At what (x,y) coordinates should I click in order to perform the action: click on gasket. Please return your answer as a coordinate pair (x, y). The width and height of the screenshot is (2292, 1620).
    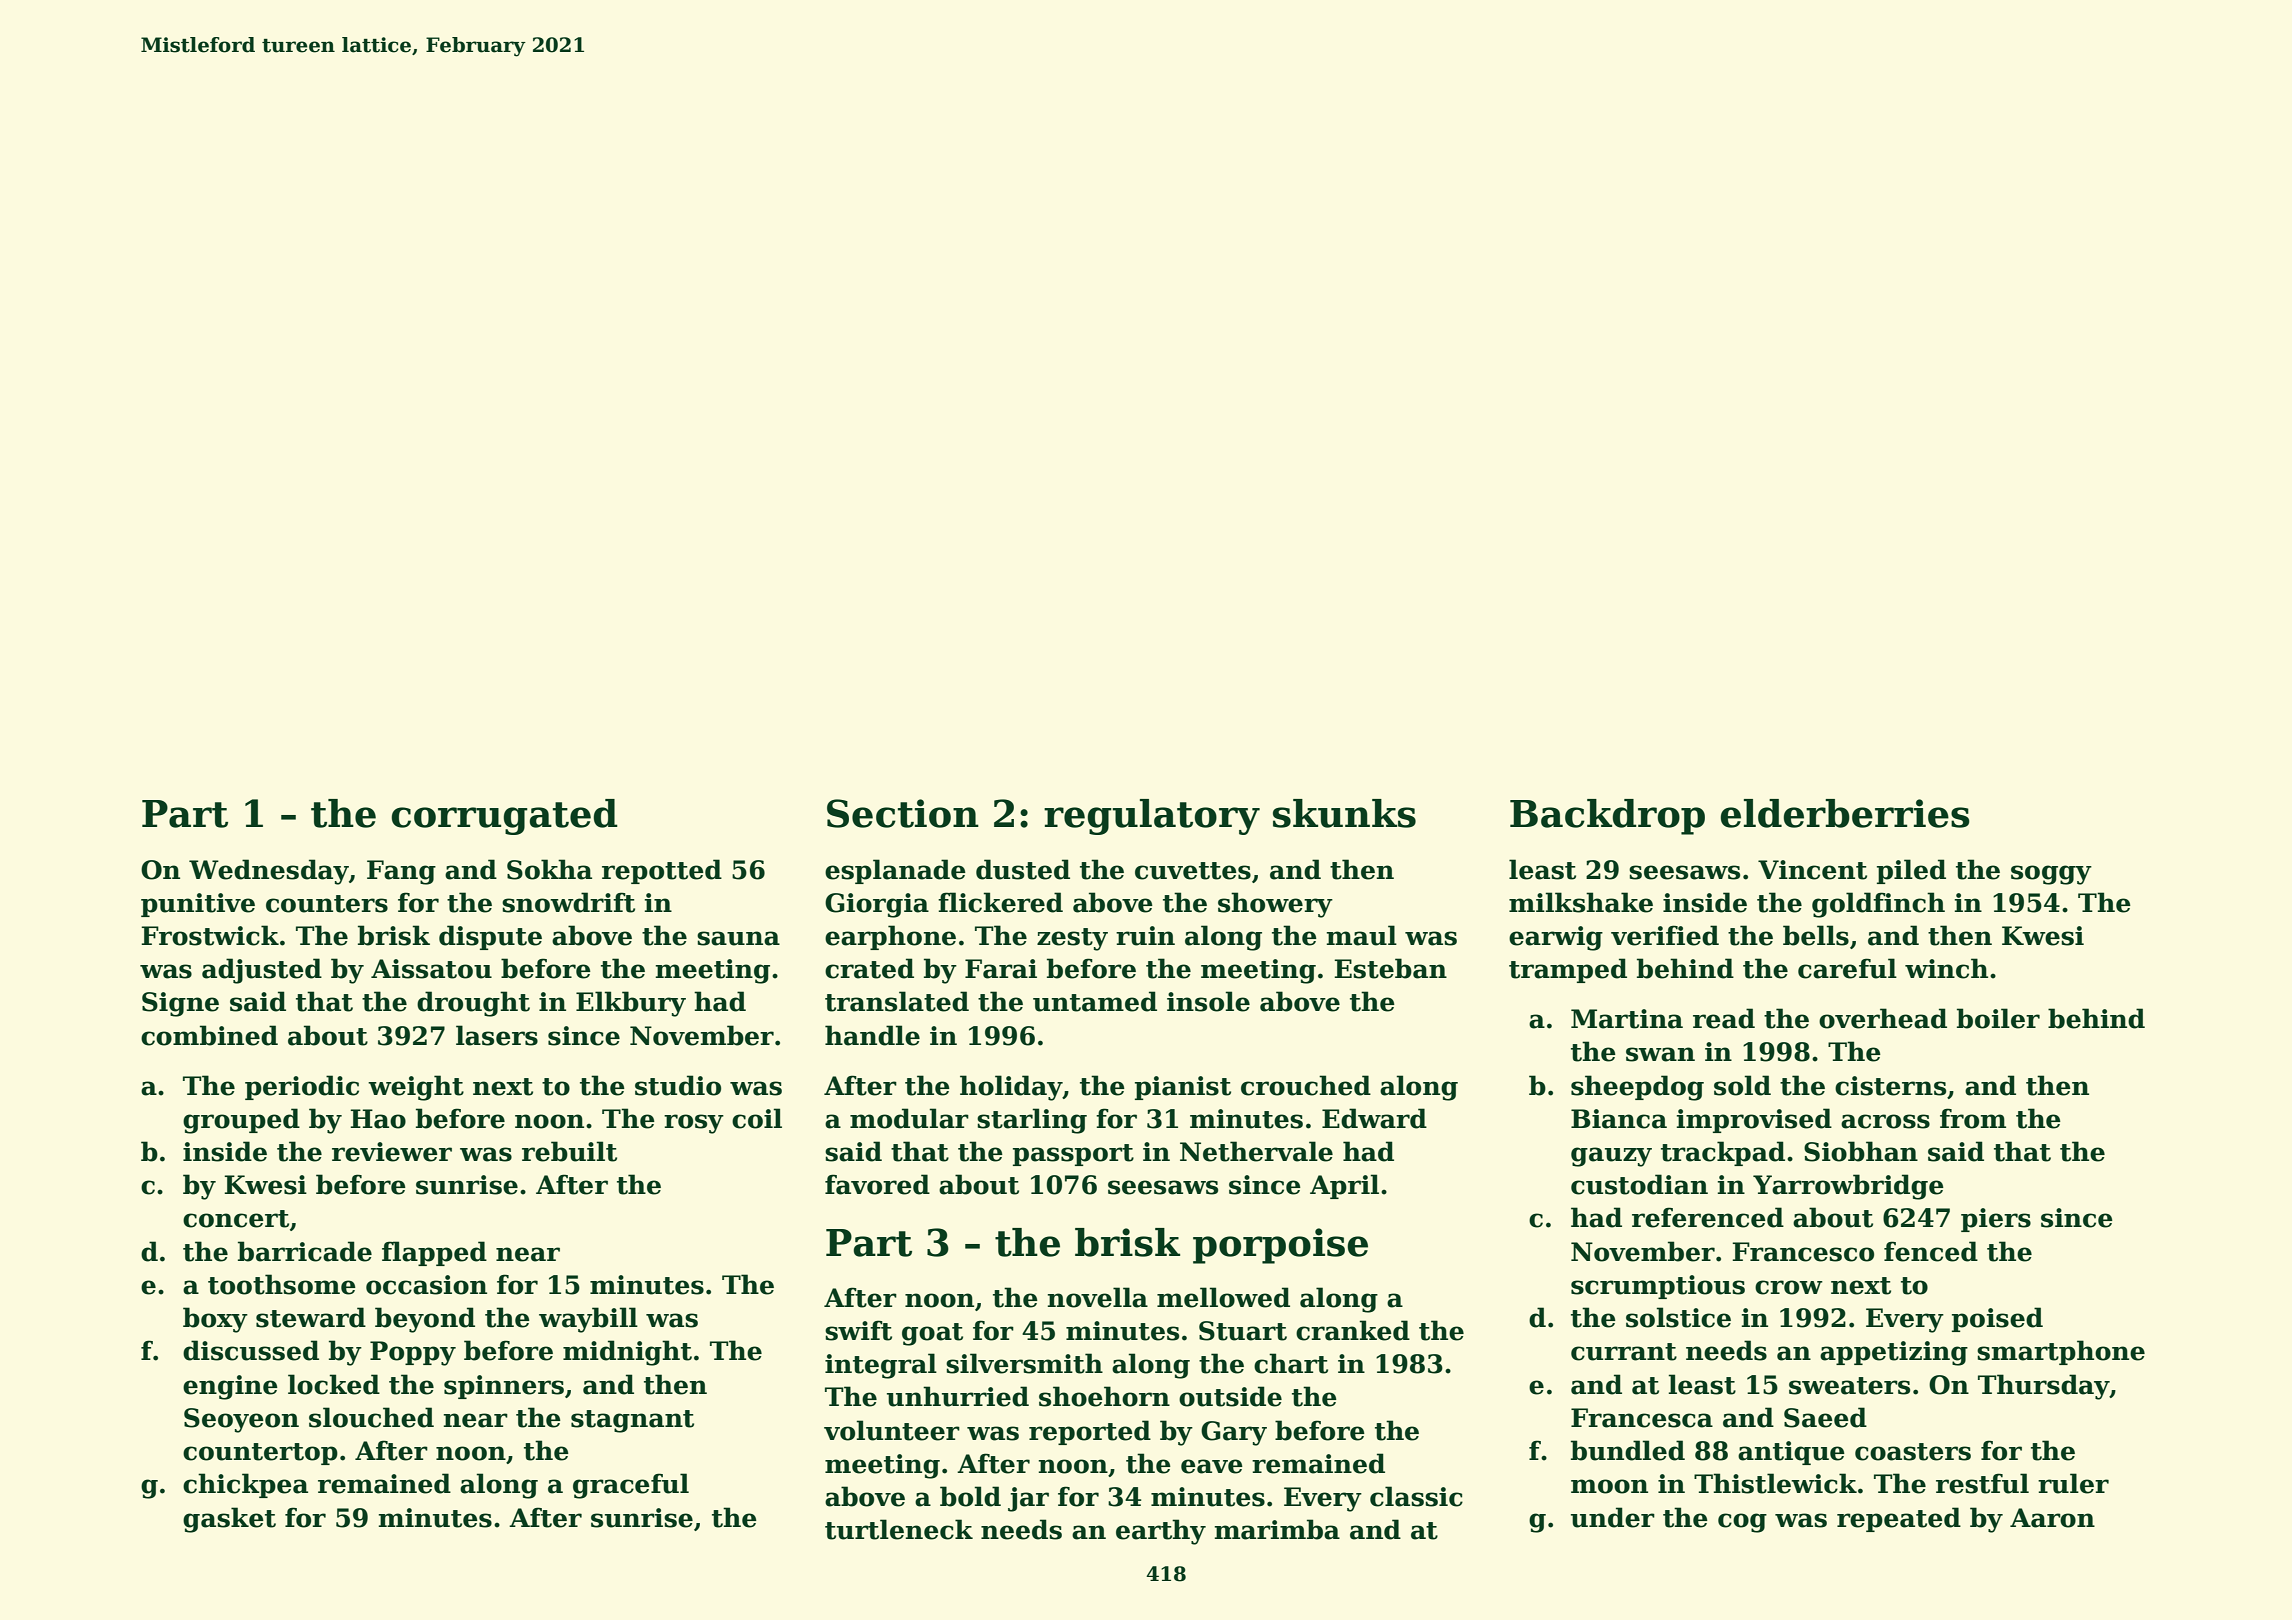
    Looking at the image, I should click on (229, 1520).
